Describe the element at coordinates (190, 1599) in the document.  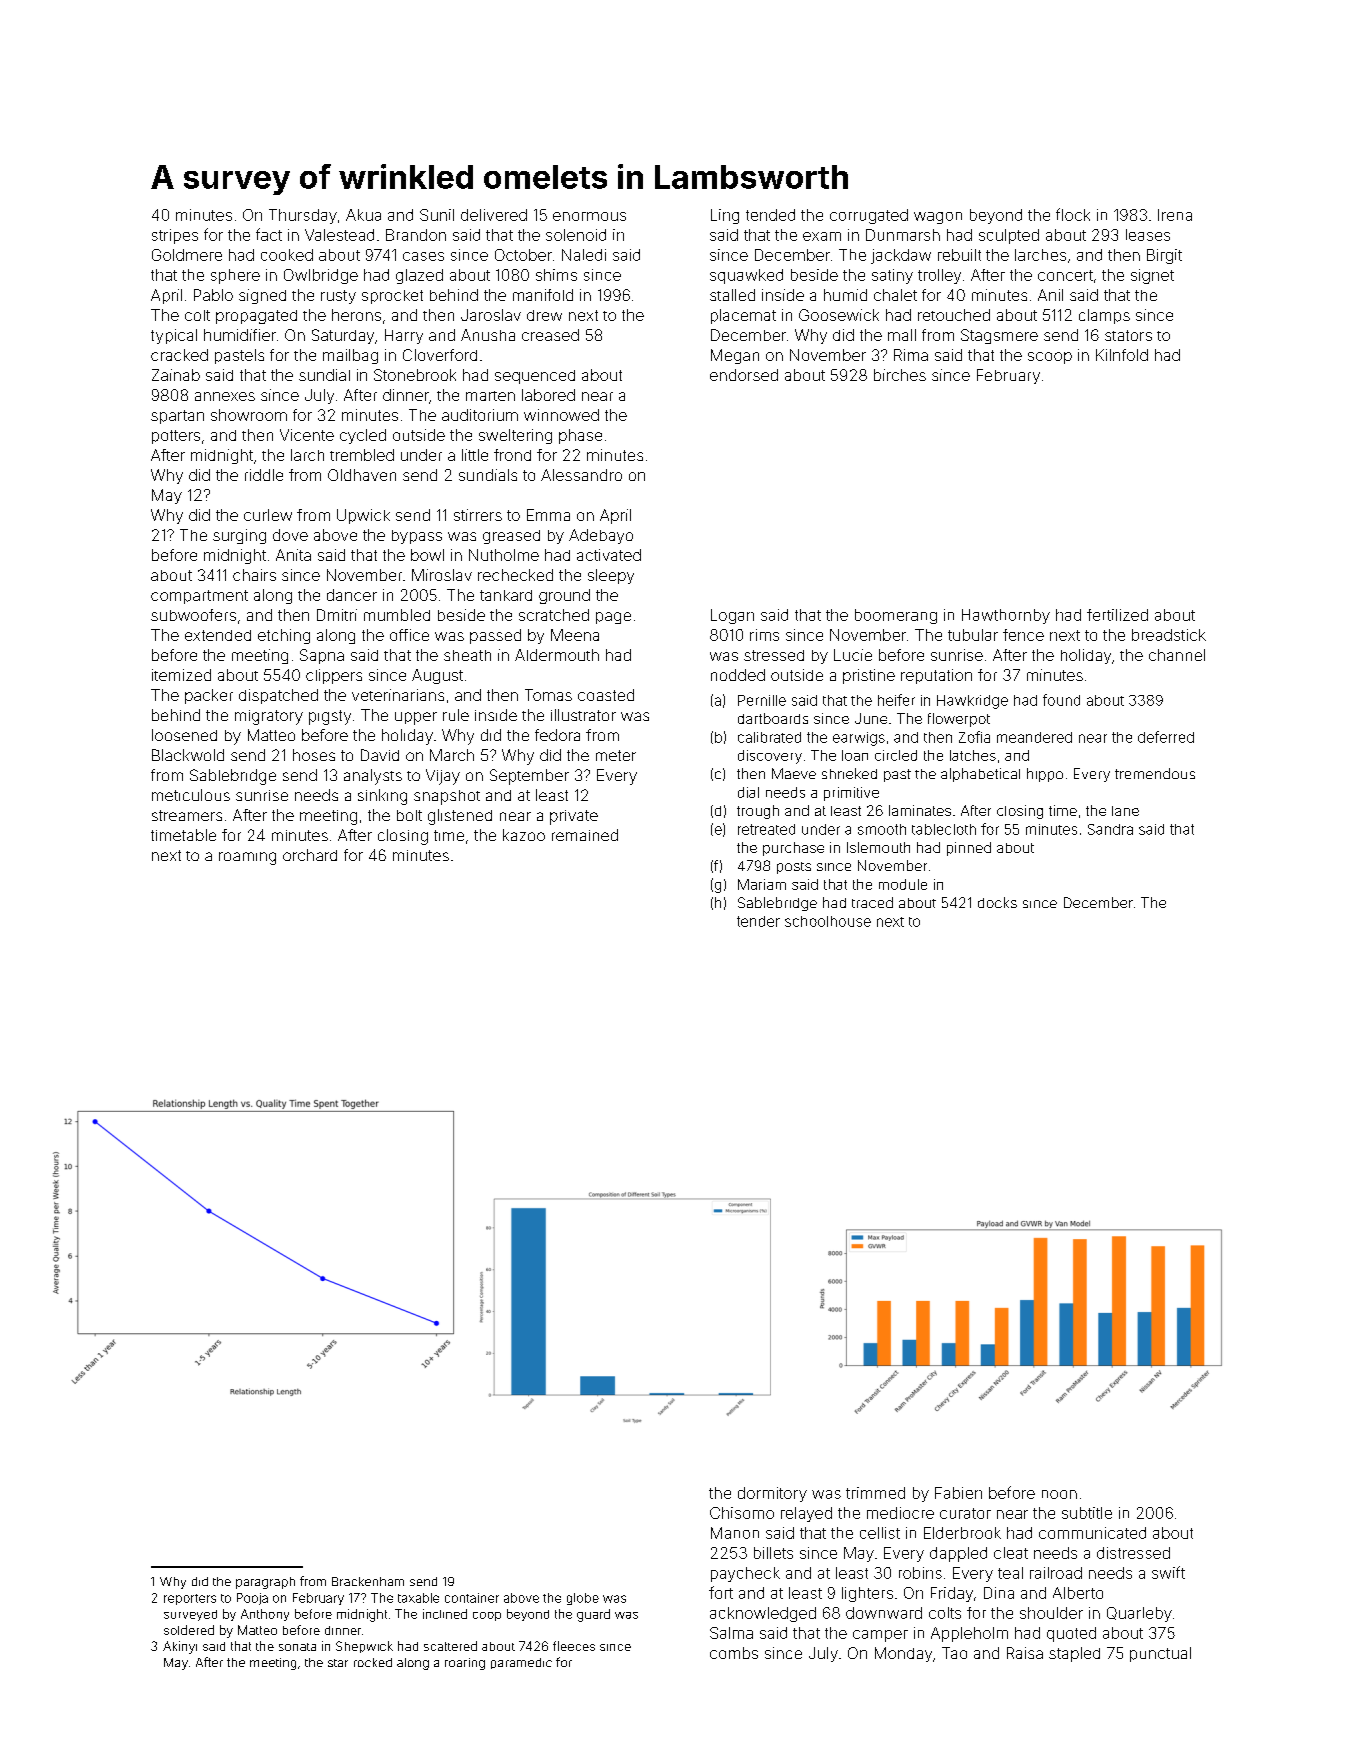
I see `reporters` at that location.
